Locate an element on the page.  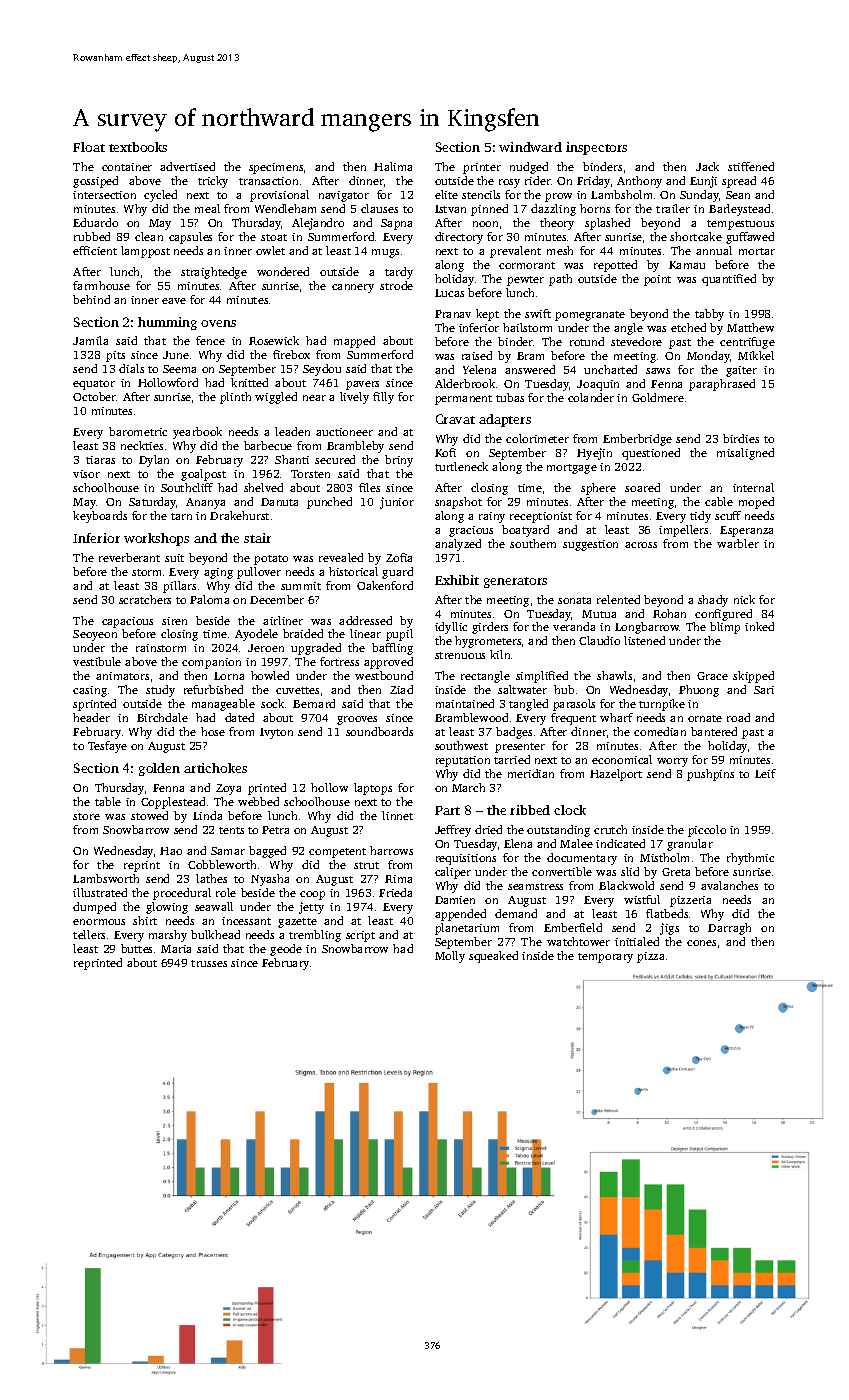
idyllic is located at coordinates (451, 628).
